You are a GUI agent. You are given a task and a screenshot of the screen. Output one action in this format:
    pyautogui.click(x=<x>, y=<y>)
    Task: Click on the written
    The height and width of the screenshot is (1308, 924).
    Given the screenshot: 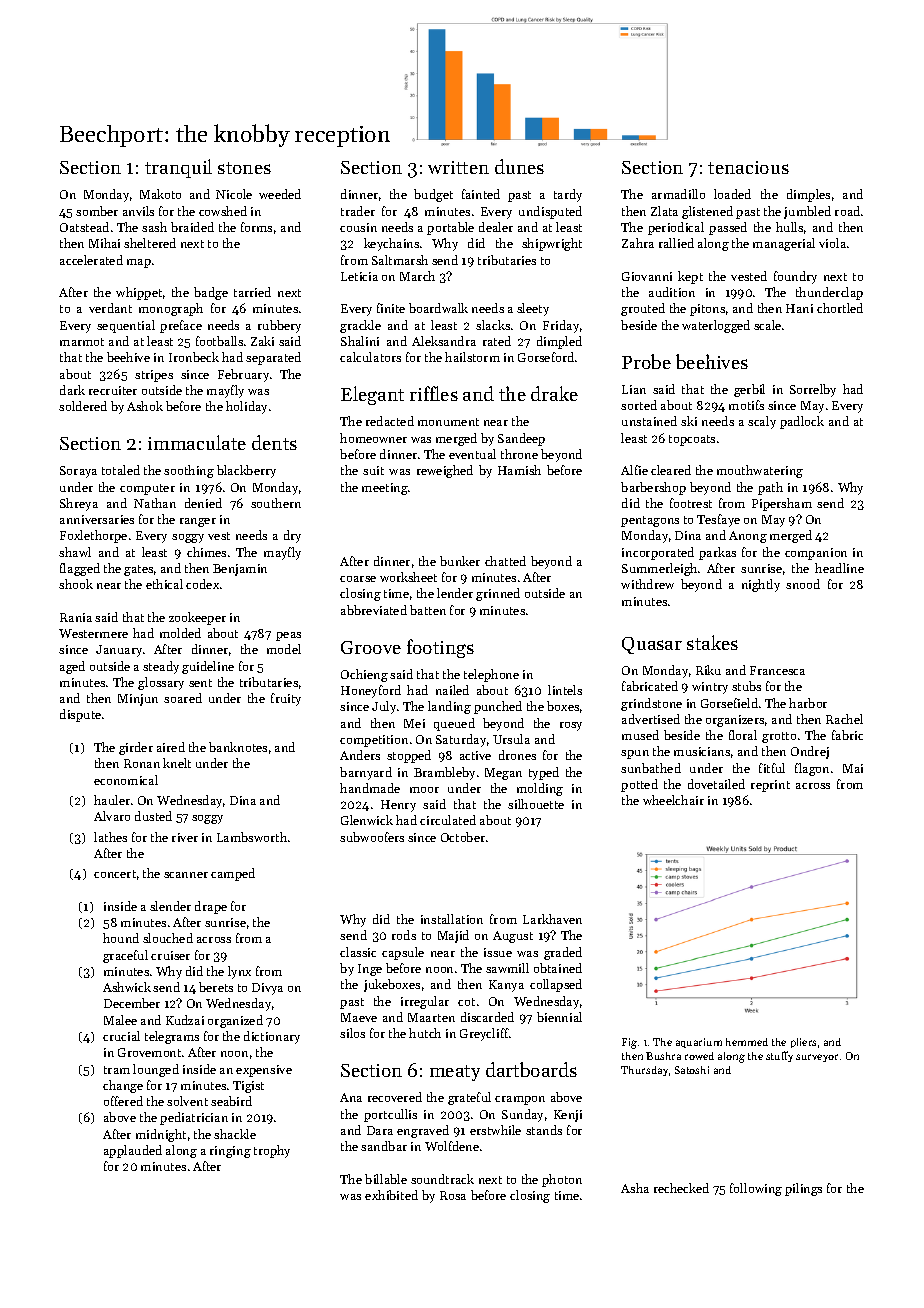 What is the action you would take?
    pyautogui.click(x=458, y=167)
